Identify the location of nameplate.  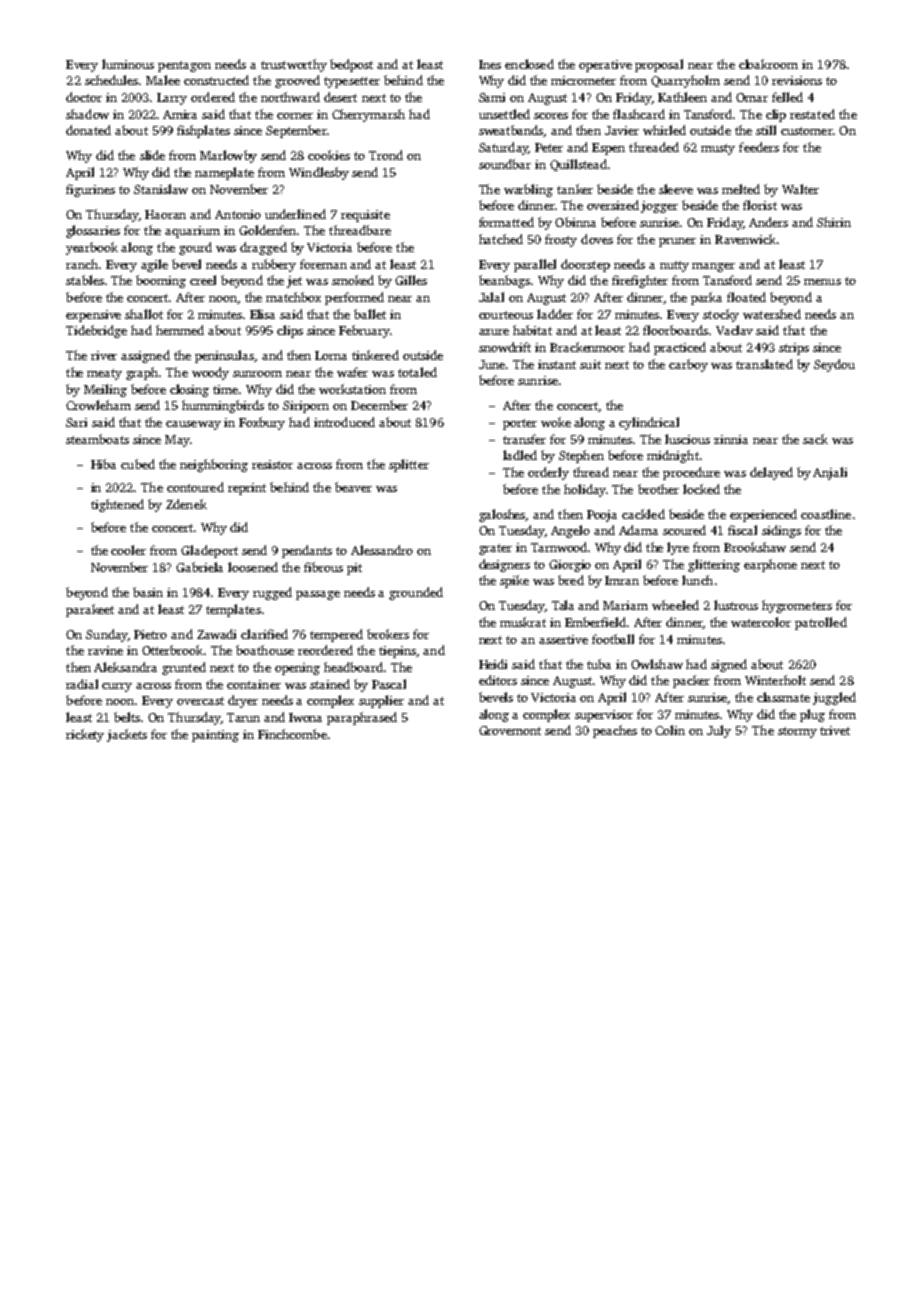
(224, 173).
